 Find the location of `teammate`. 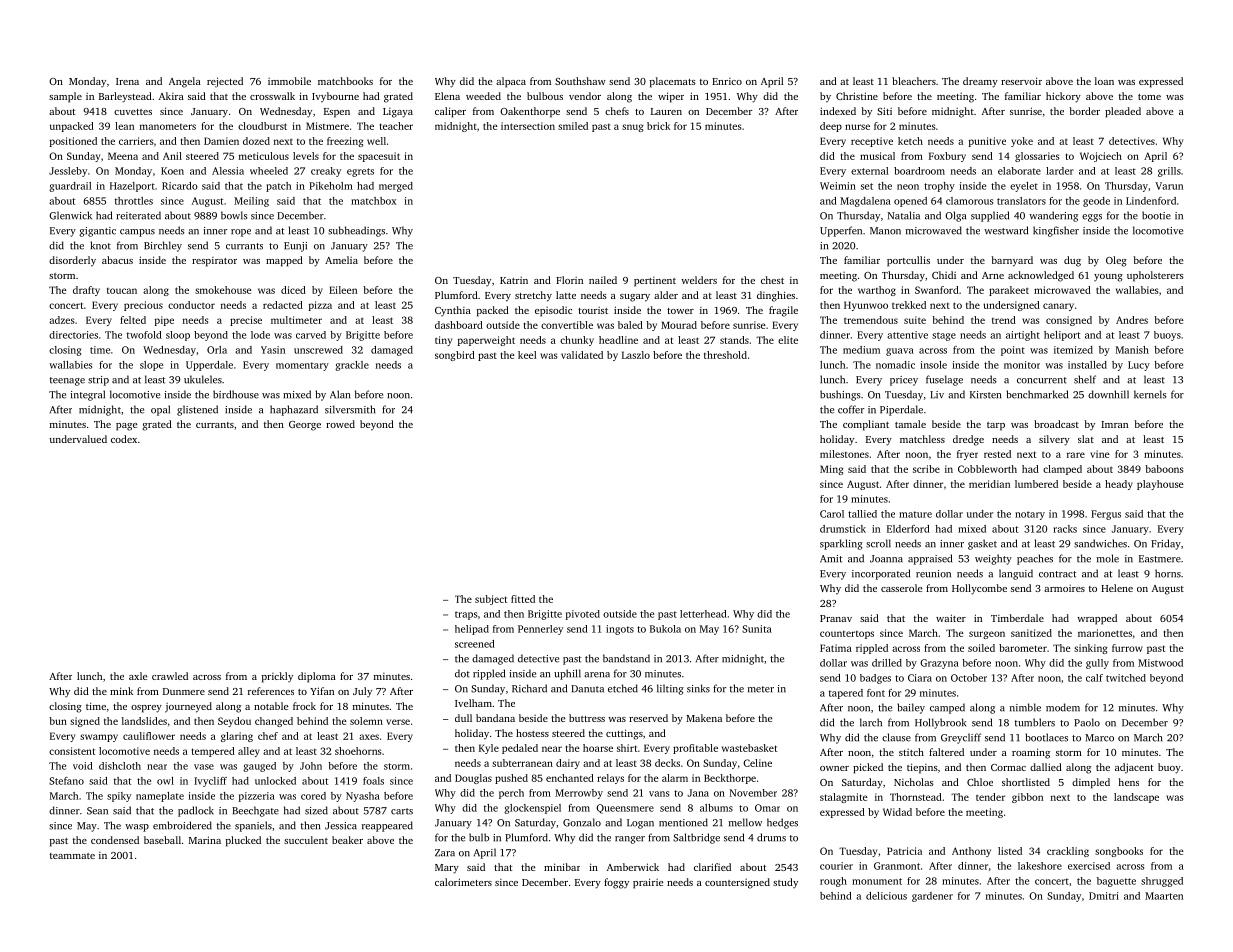

teammate is located at coordinates (72, 856).
